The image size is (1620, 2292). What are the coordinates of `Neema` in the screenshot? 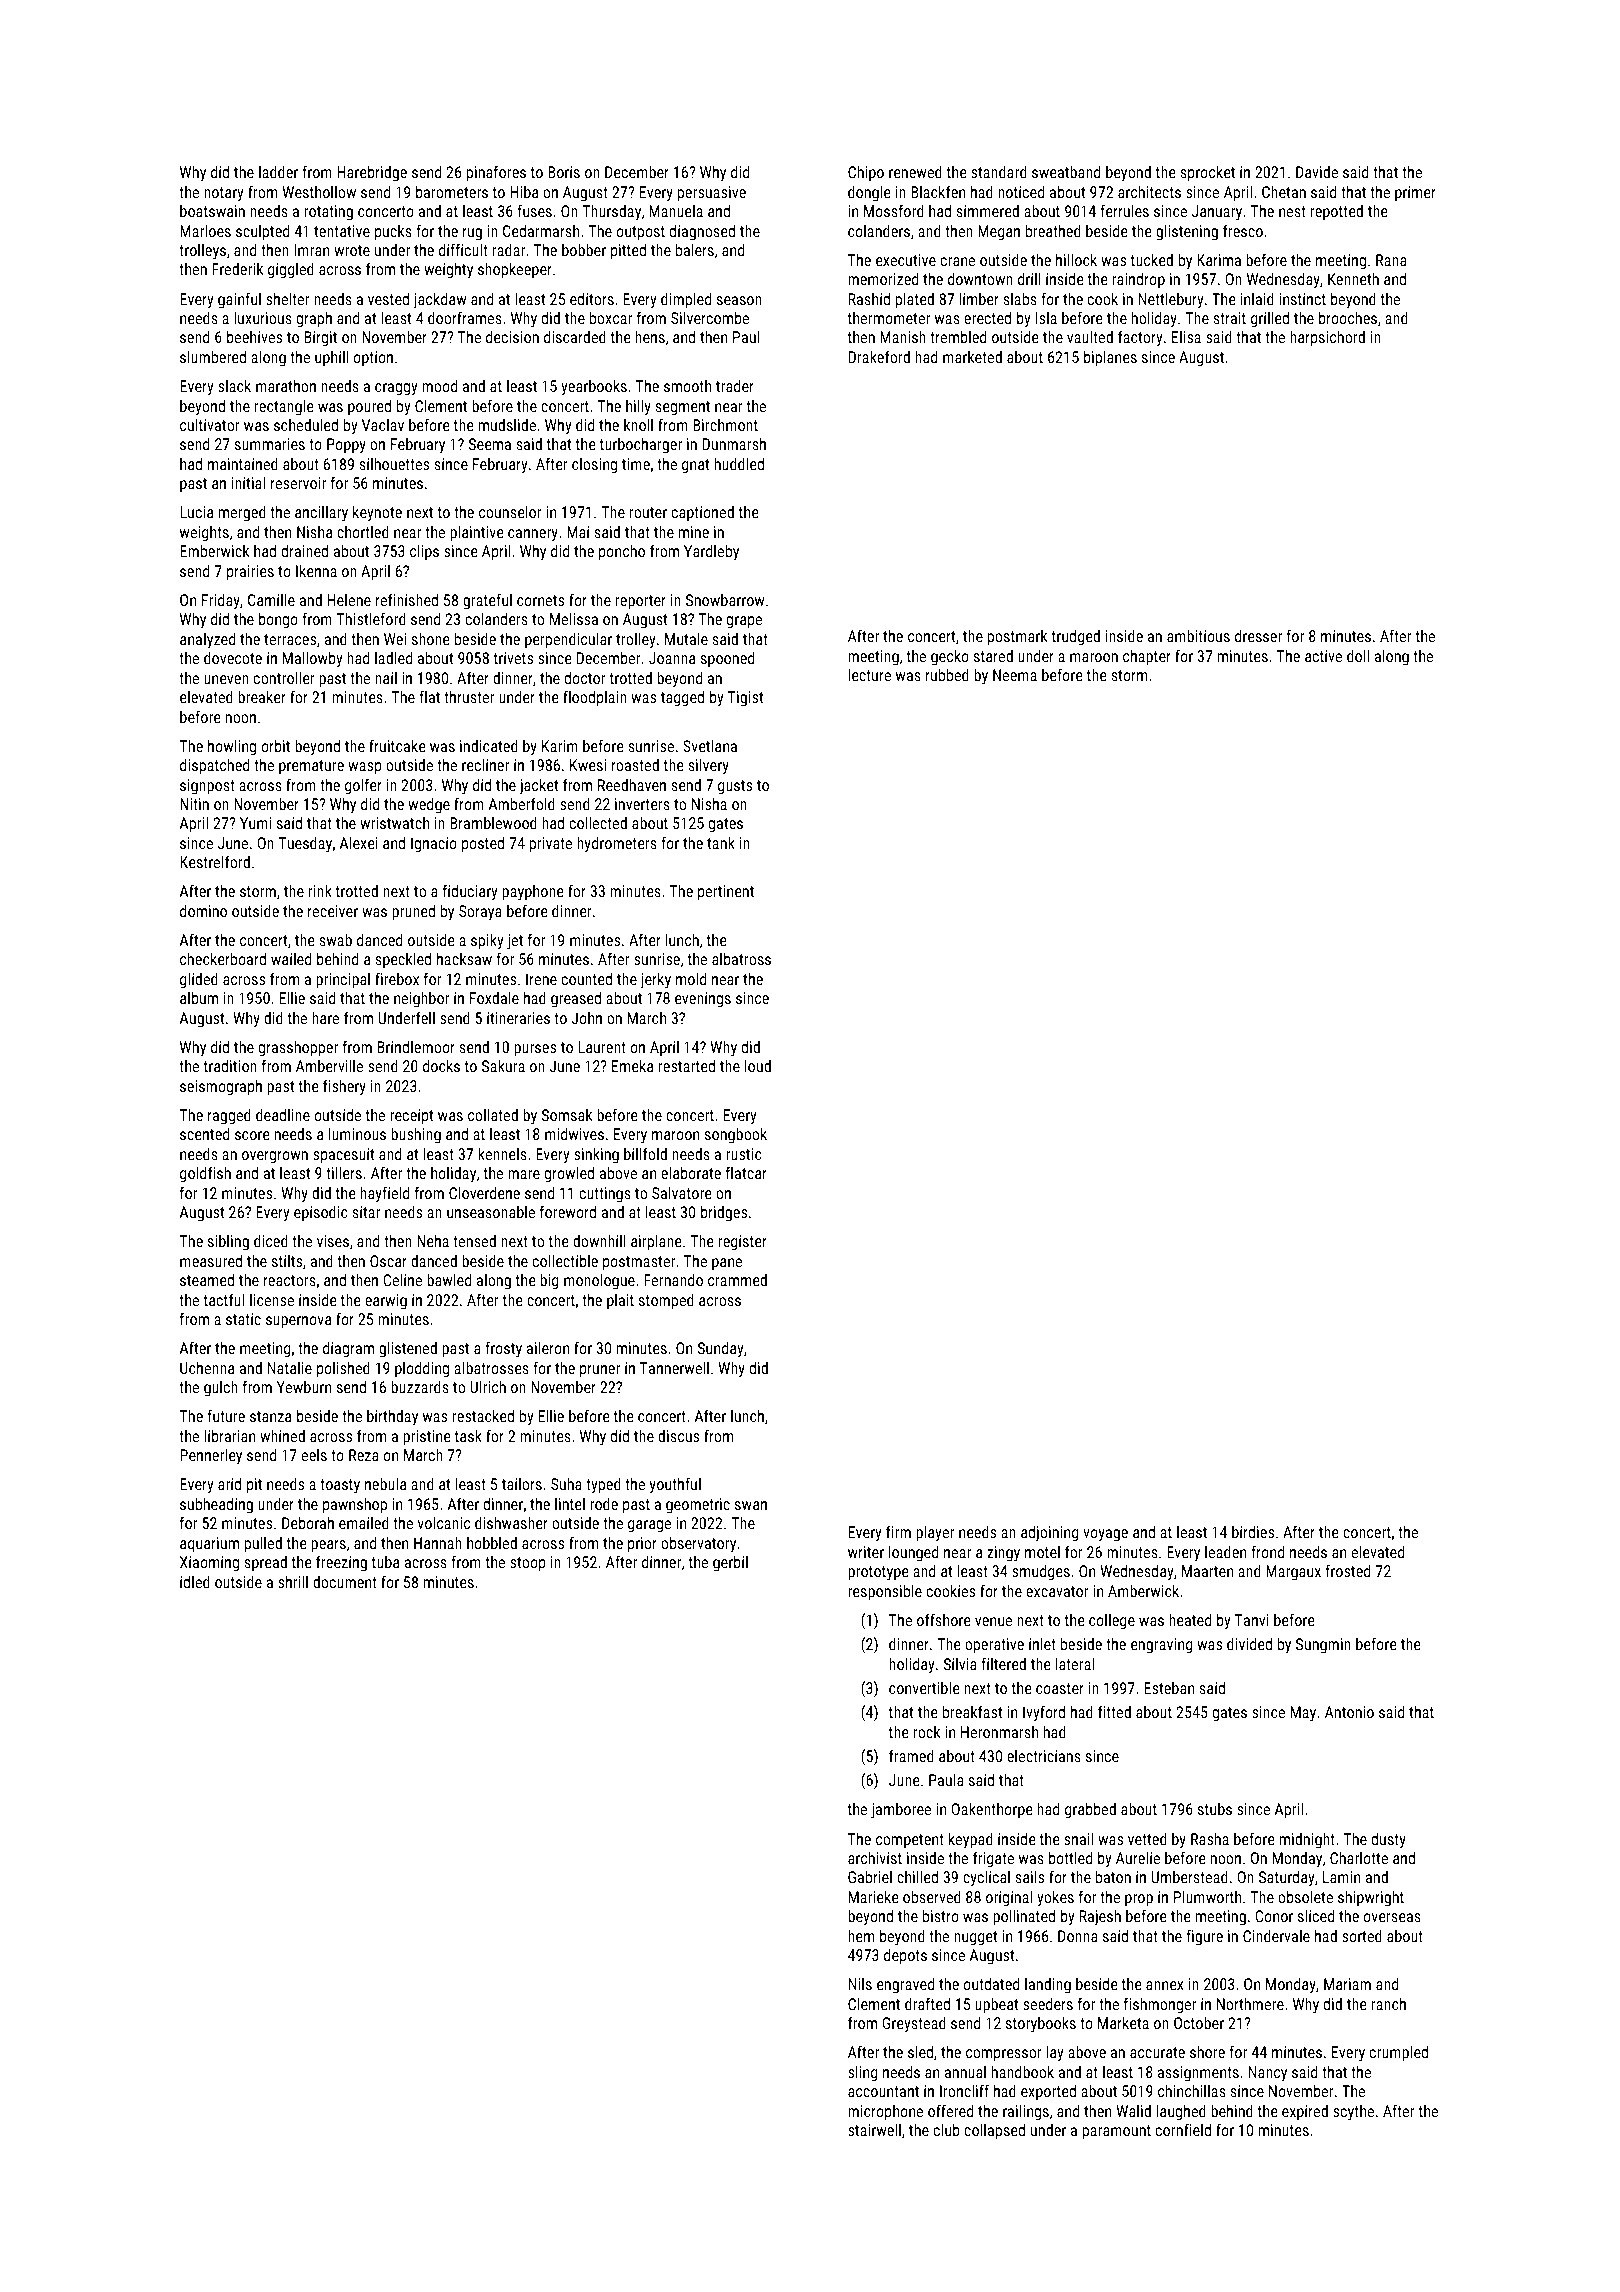 It's located at (1015, 675).
